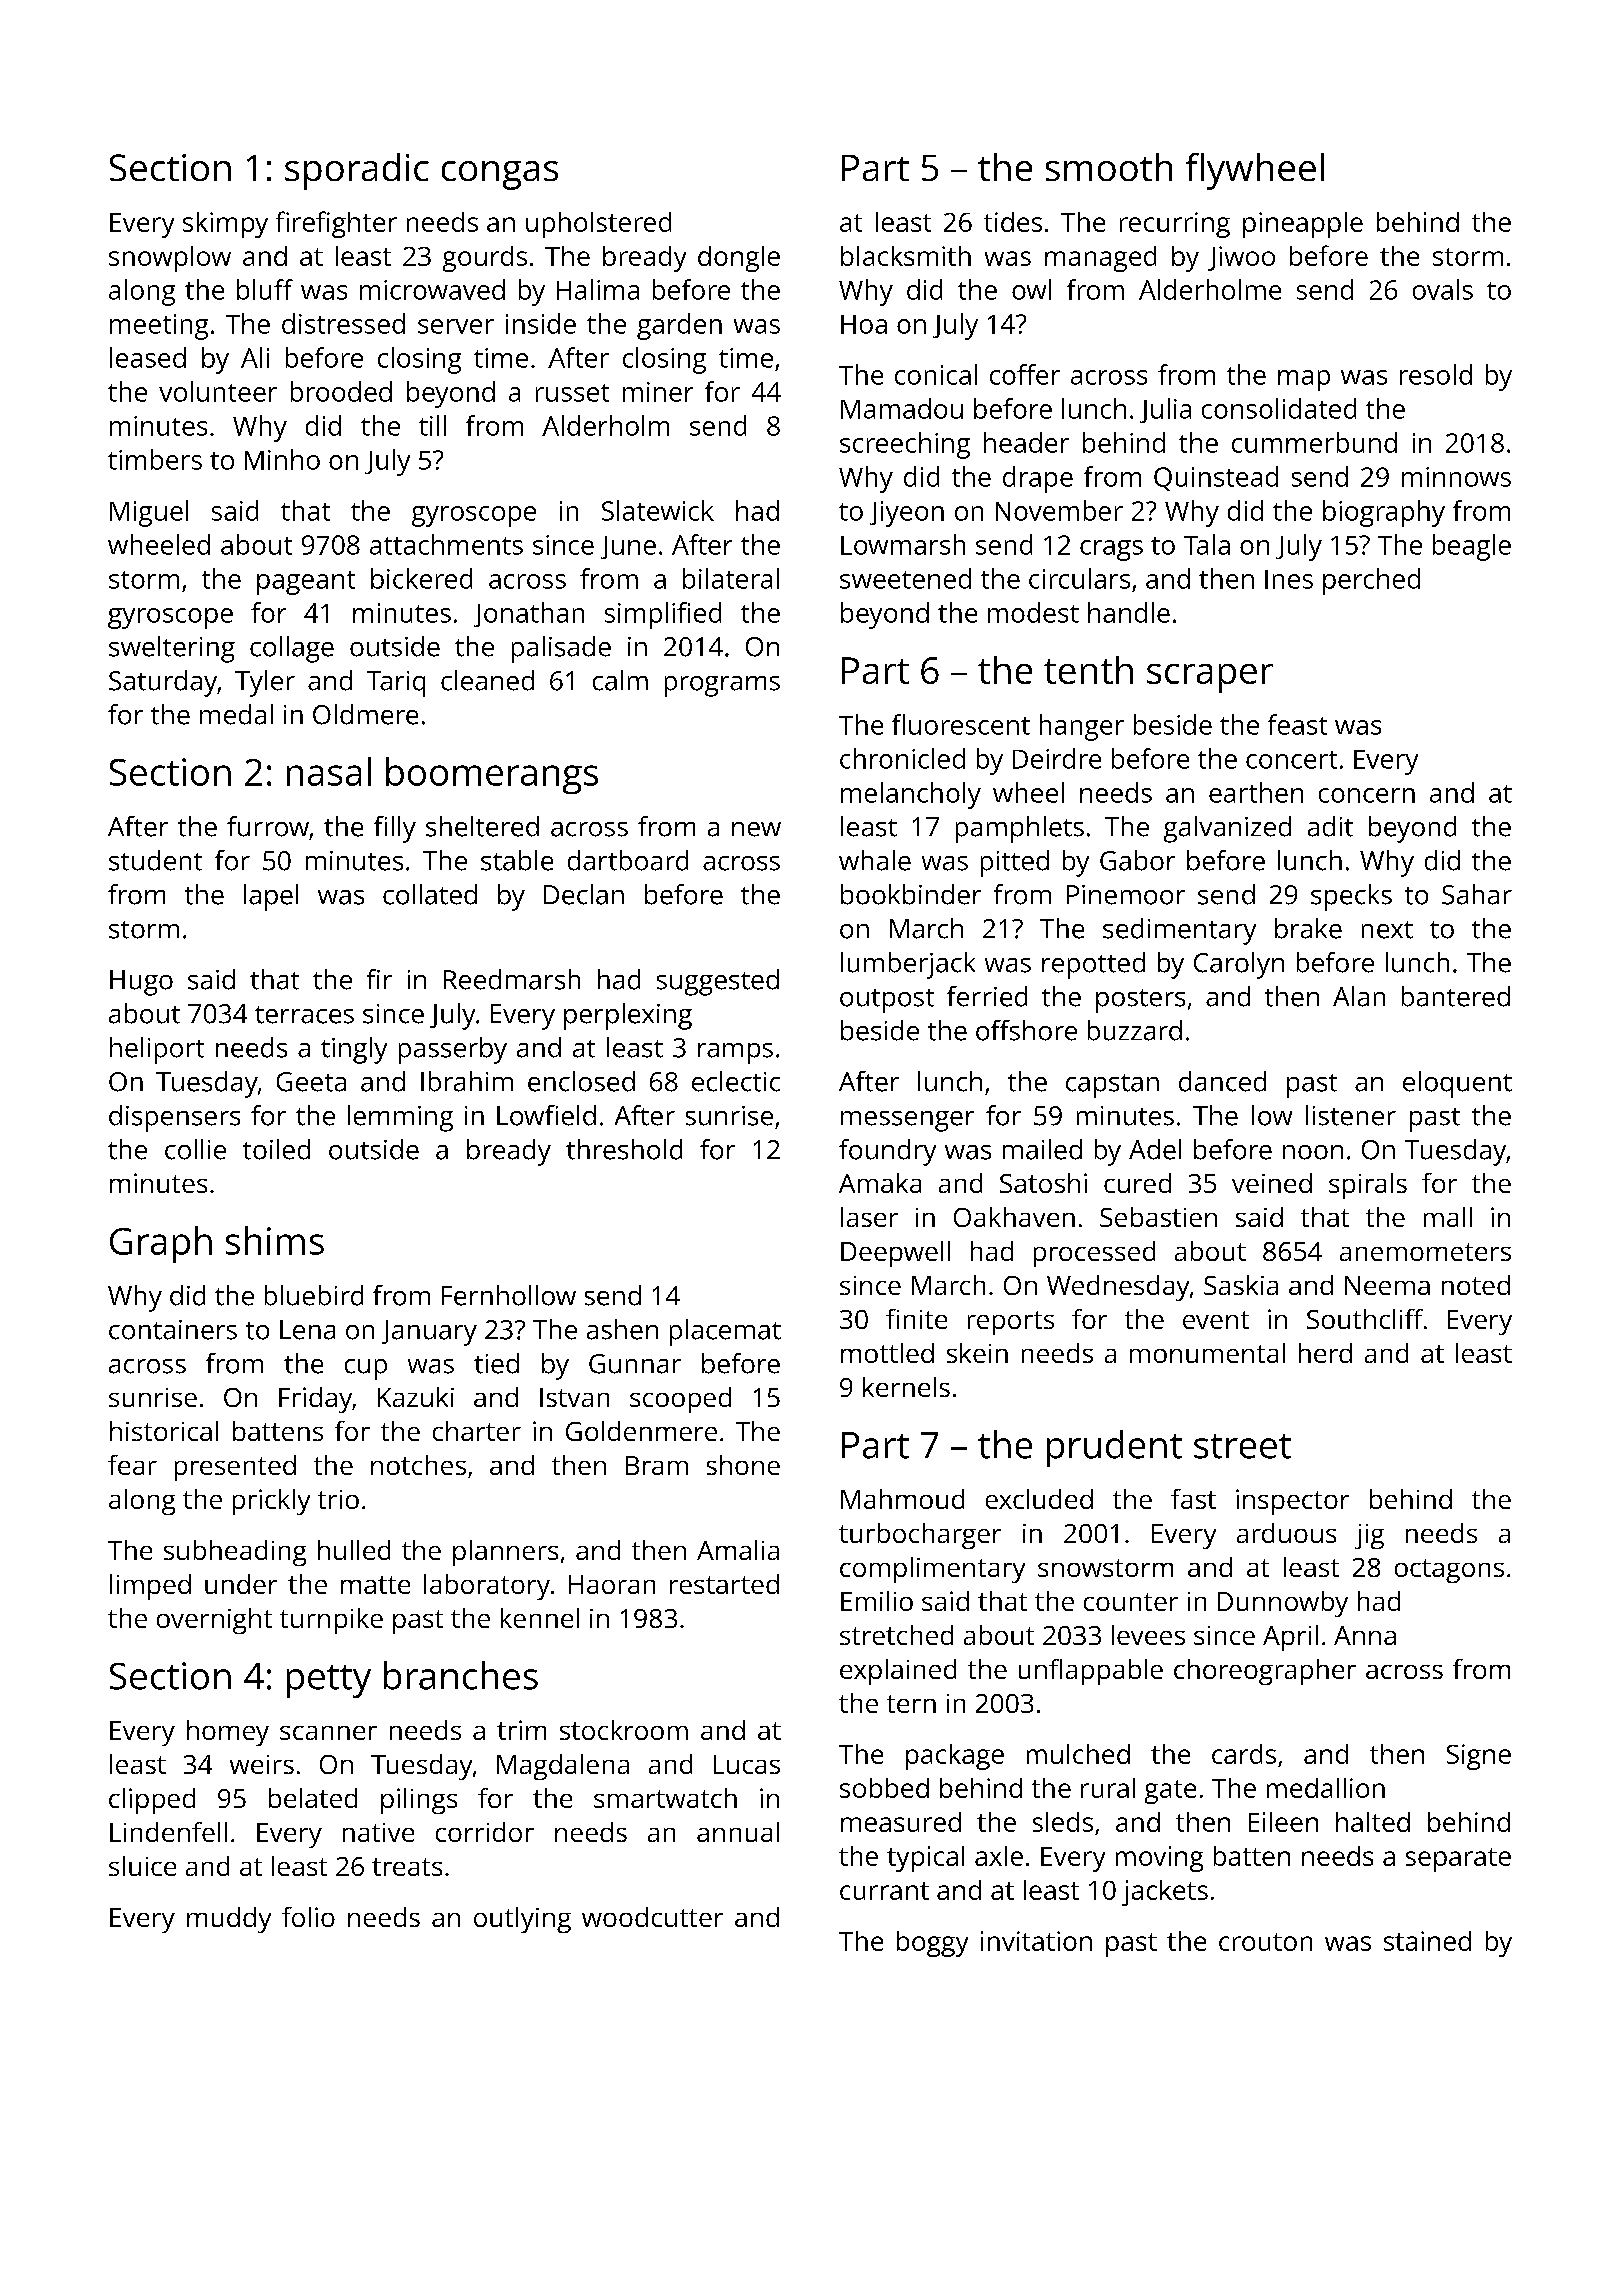 The width and height of the document is (1620, 2292). I want to click on noted, so click(1476, 1285).
